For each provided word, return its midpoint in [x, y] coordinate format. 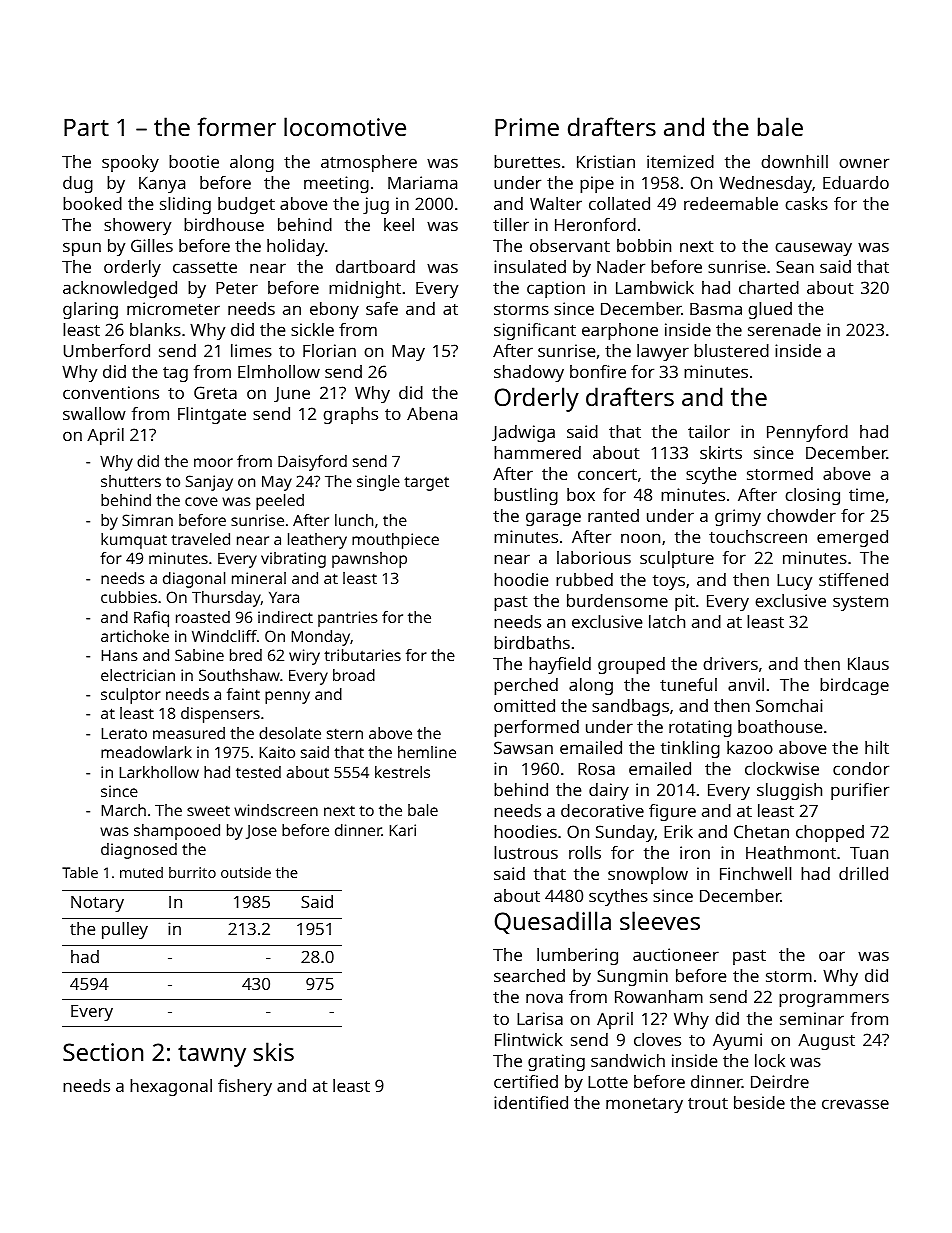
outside [246, 872]
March [124, 810]
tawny [212, 1056]
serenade [784, 329]
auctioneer [676, 954]
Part [86, 127]
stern [345, 734]
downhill [794, 161]
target [426, 483]
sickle [312, 329]
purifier [860, 791]
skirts [721, 452]
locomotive [345, 126]
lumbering [577, 956]
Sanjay [209, 483]
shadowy [529, 373]
